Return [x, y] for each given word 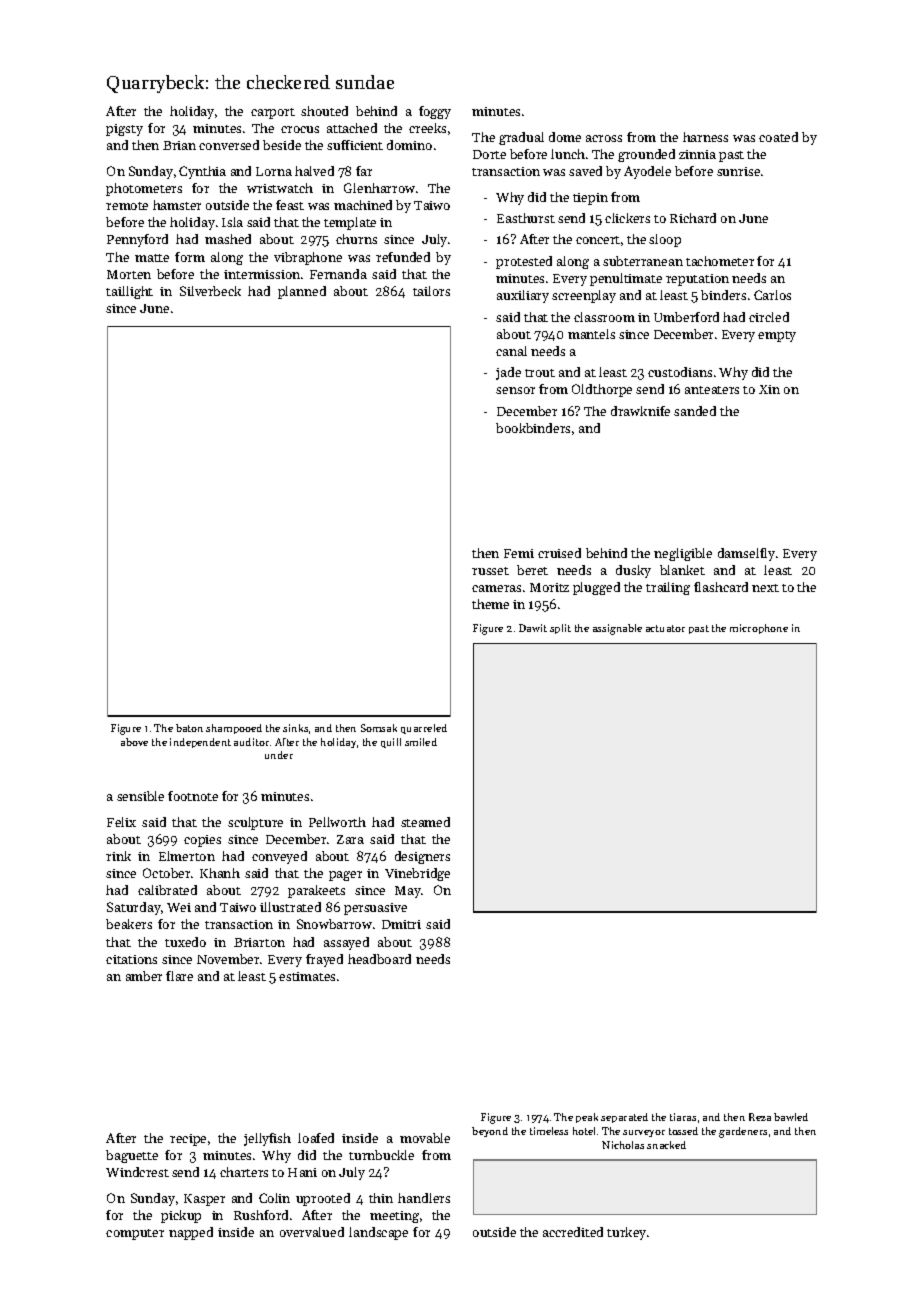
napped [191, 1233]
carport [273, 113]
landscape [378, 1233]
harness [705, 137]
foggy [435, 112]
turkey [626, 1233]
